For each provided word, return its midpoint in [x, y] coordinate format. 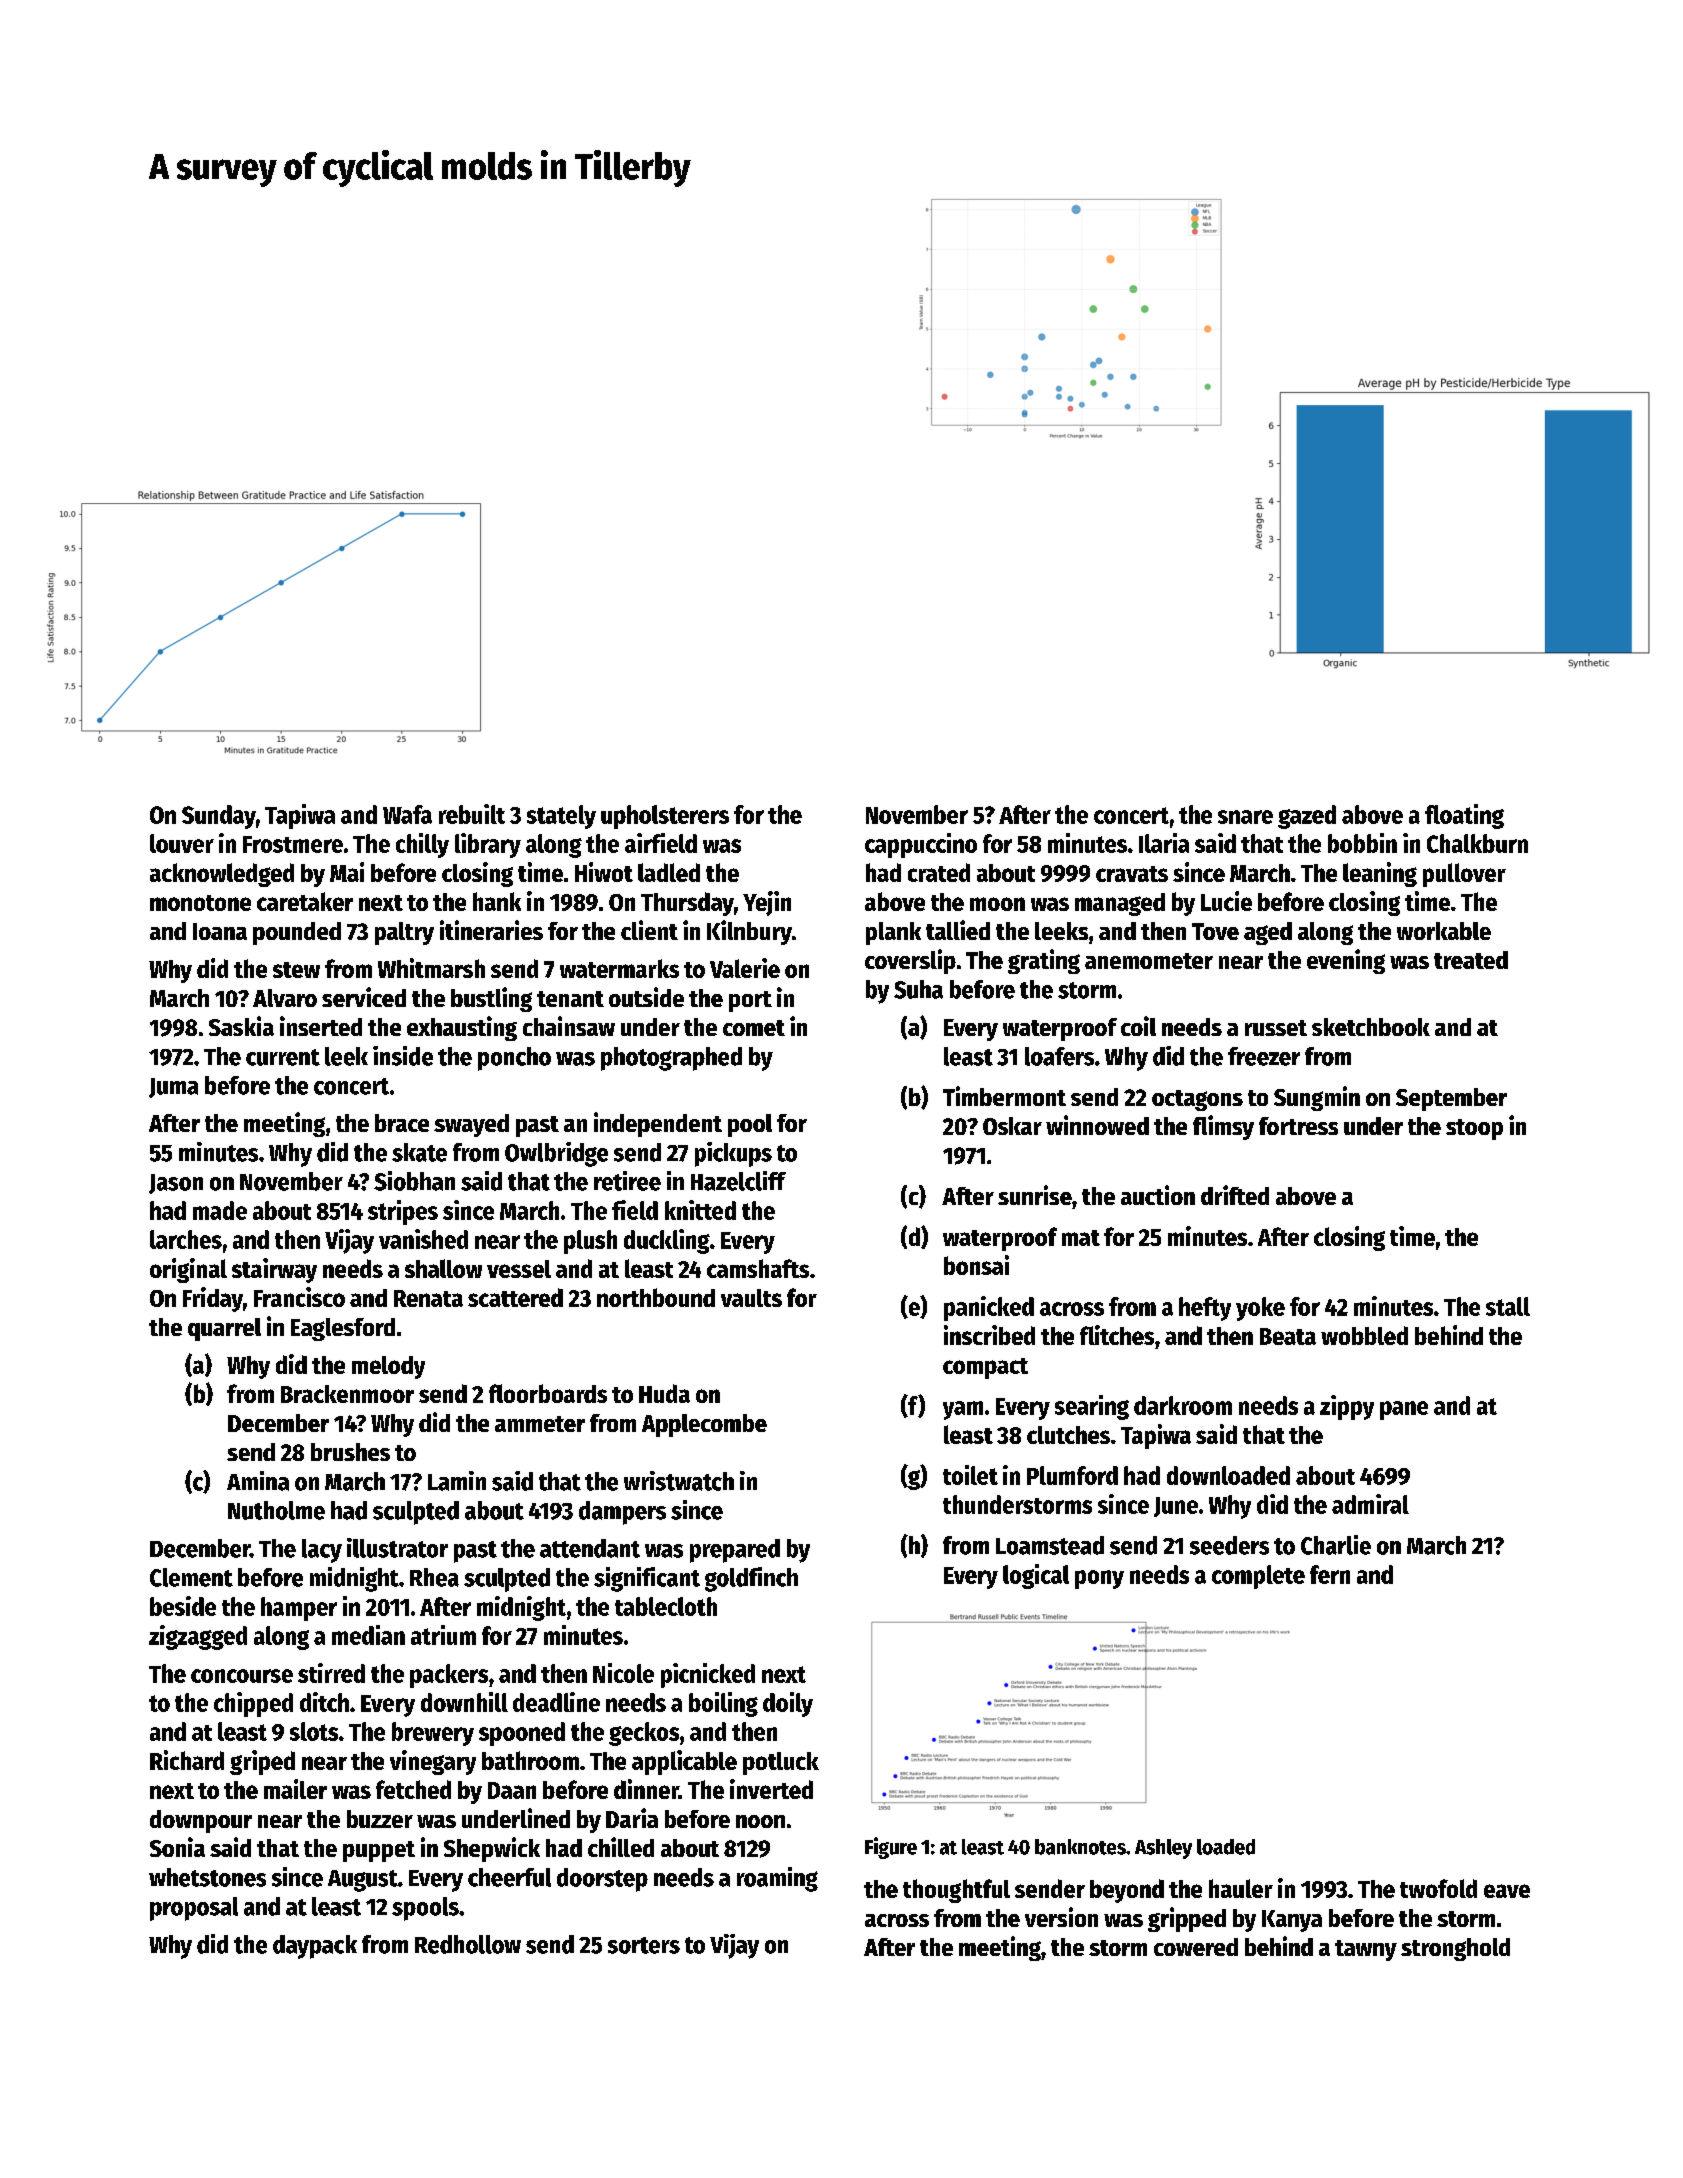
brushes [350, 1452]
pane [1404, 1410]
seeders [1229, 1545]
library [488, 845]
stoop [1474, 1129]
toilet [970, 1475]
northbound [656, 1297]
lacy [322, 1551]
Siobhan [414, 1181]
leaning [1380, 874]
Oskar [1012, 1126]
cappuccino [921, 845]
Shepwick [492, 1849]
